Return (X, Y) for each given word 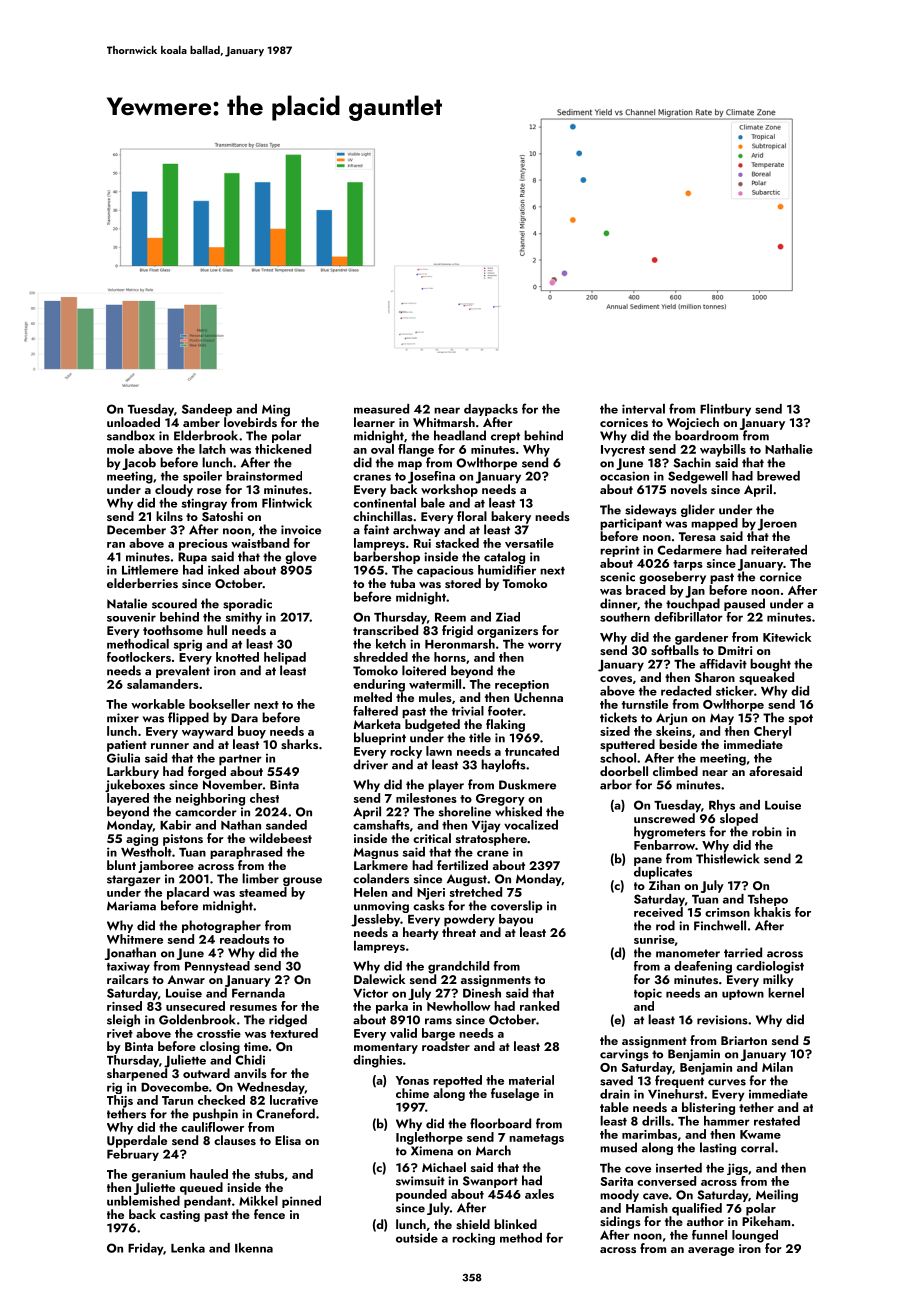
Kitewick (787, 637)
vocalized (531, 825)
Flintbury (725, 410)
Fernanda (258, 993)
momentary (386, 1048)
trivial (468, 711)
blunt (121, 865)
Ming (276, 410)
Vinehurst (676, 1094)
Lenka (188, 1248)
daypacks (491, 410)
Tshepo (768, 900)
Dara (244, 718)
